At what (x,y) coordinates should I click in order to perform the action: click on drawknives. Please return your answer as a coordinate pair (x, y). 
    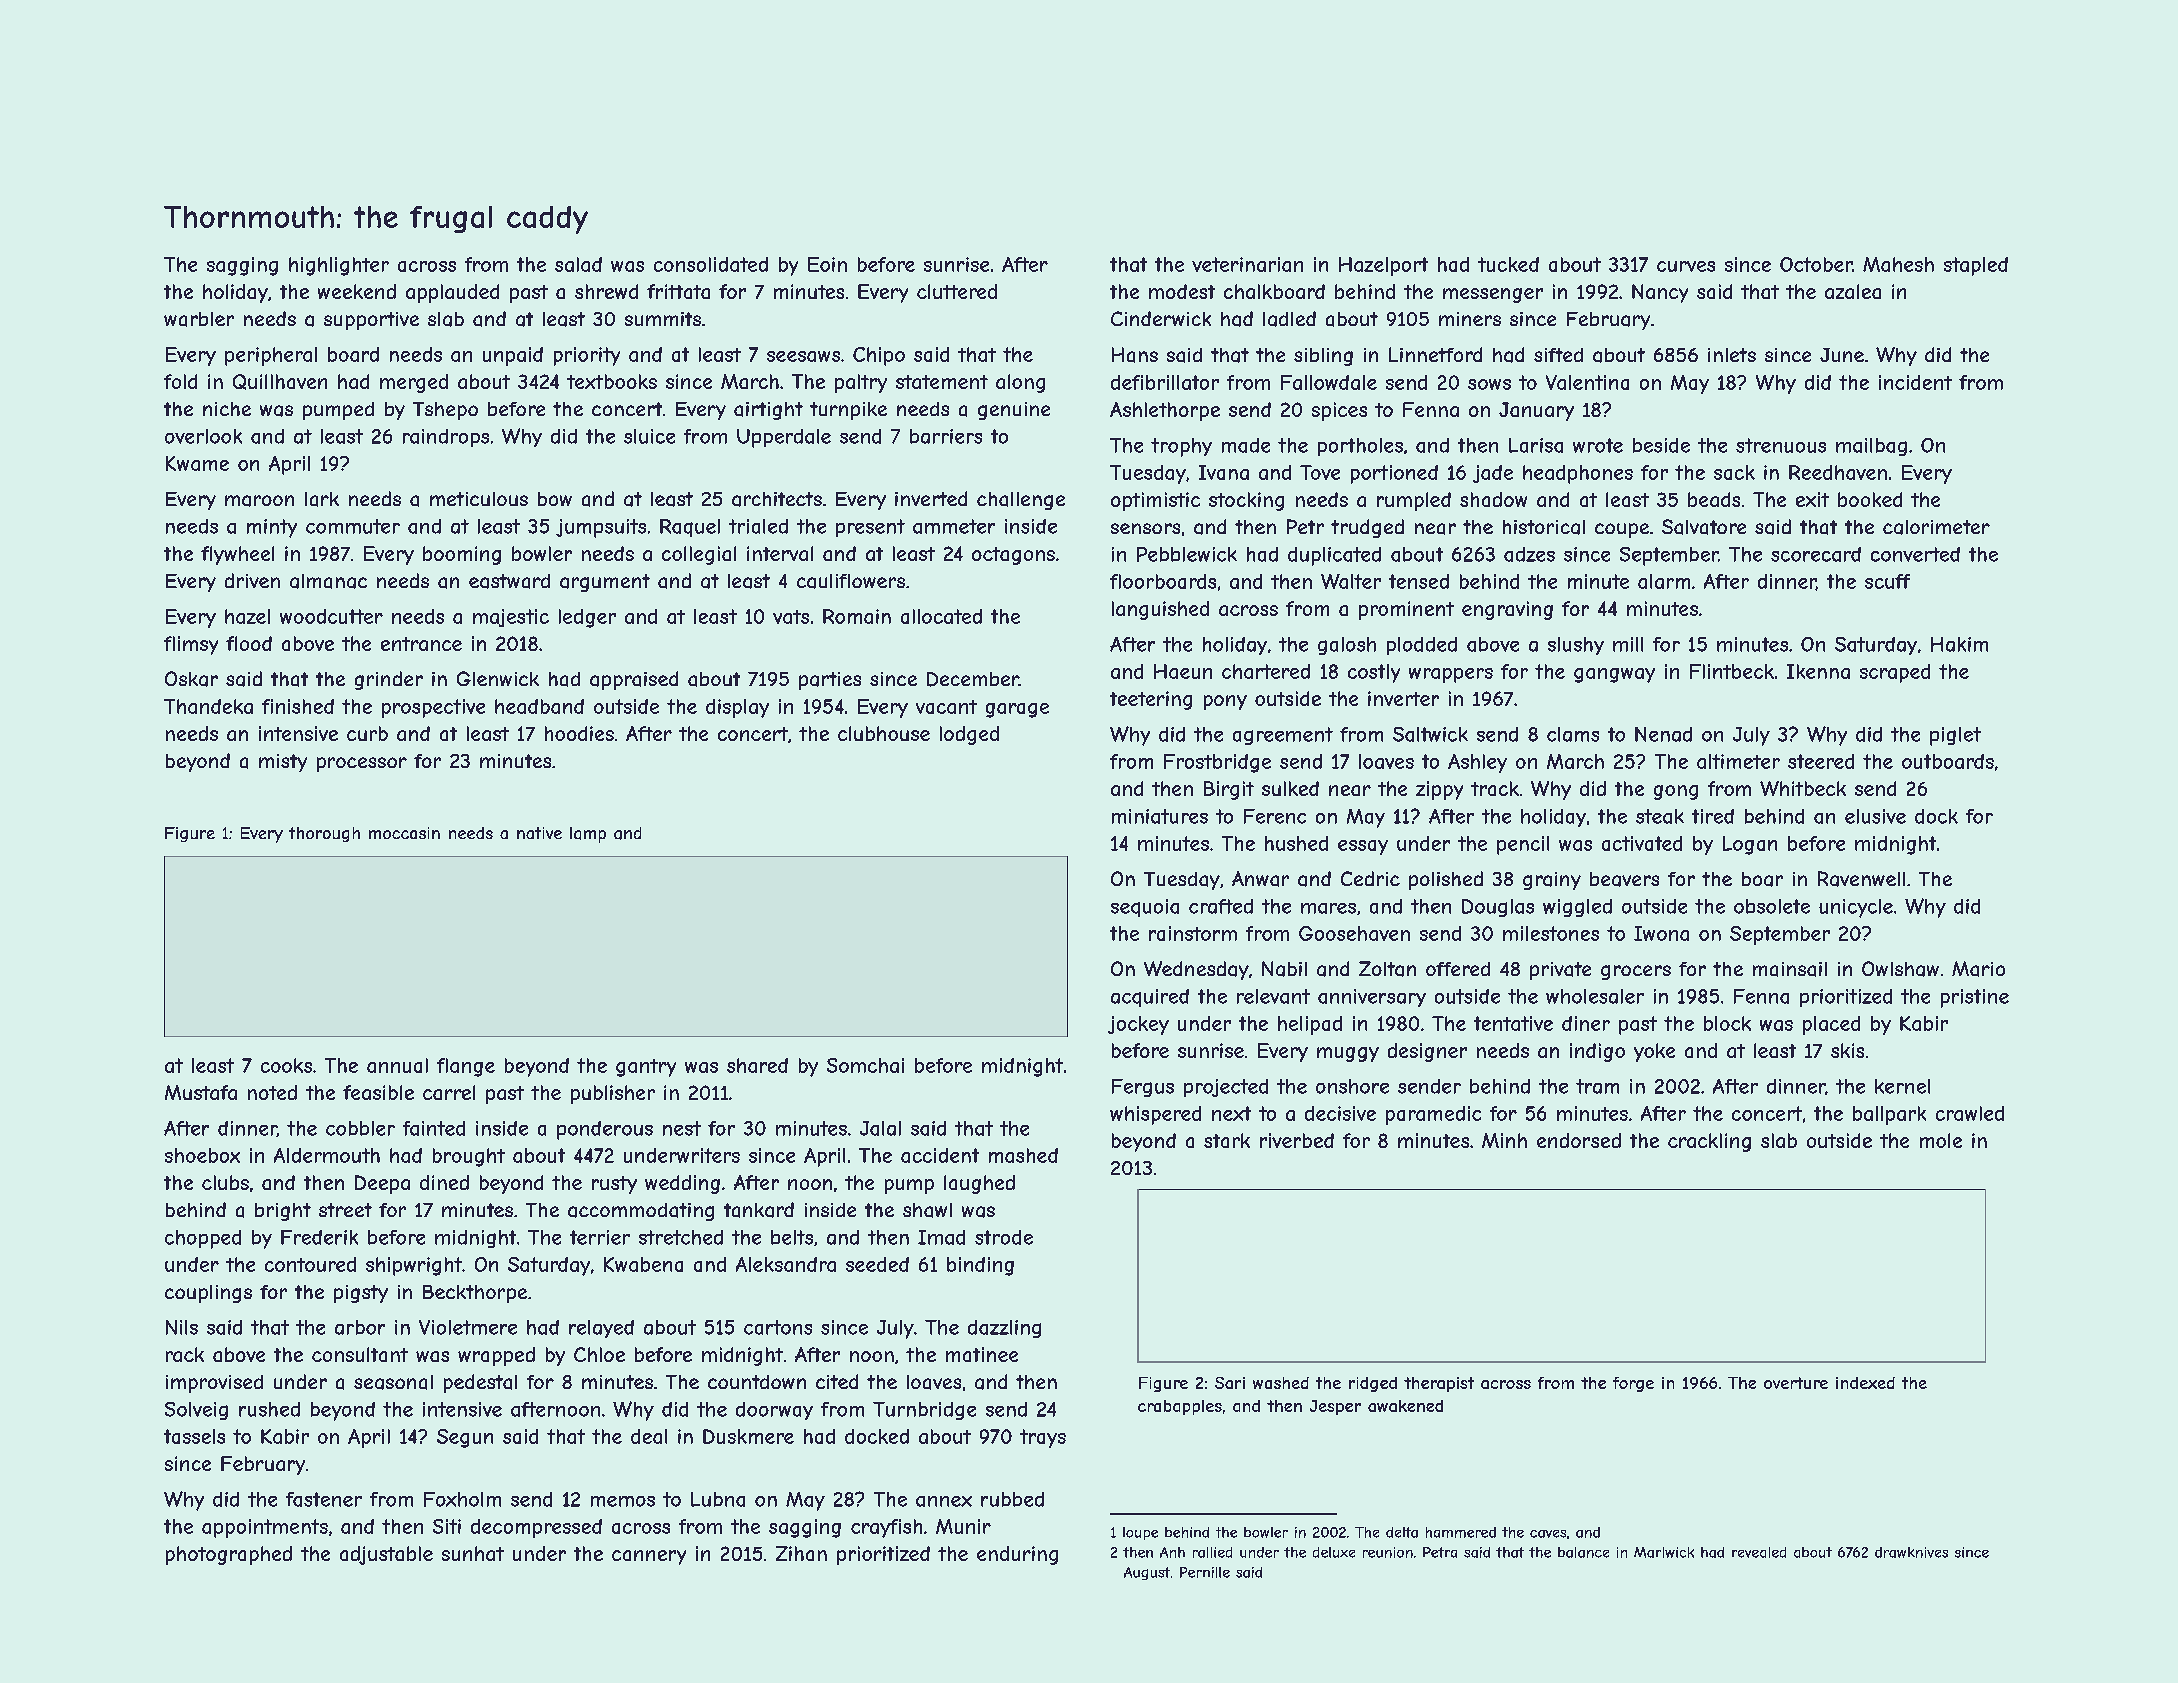
    Looking at the image, I should click on (1911, 1552).
